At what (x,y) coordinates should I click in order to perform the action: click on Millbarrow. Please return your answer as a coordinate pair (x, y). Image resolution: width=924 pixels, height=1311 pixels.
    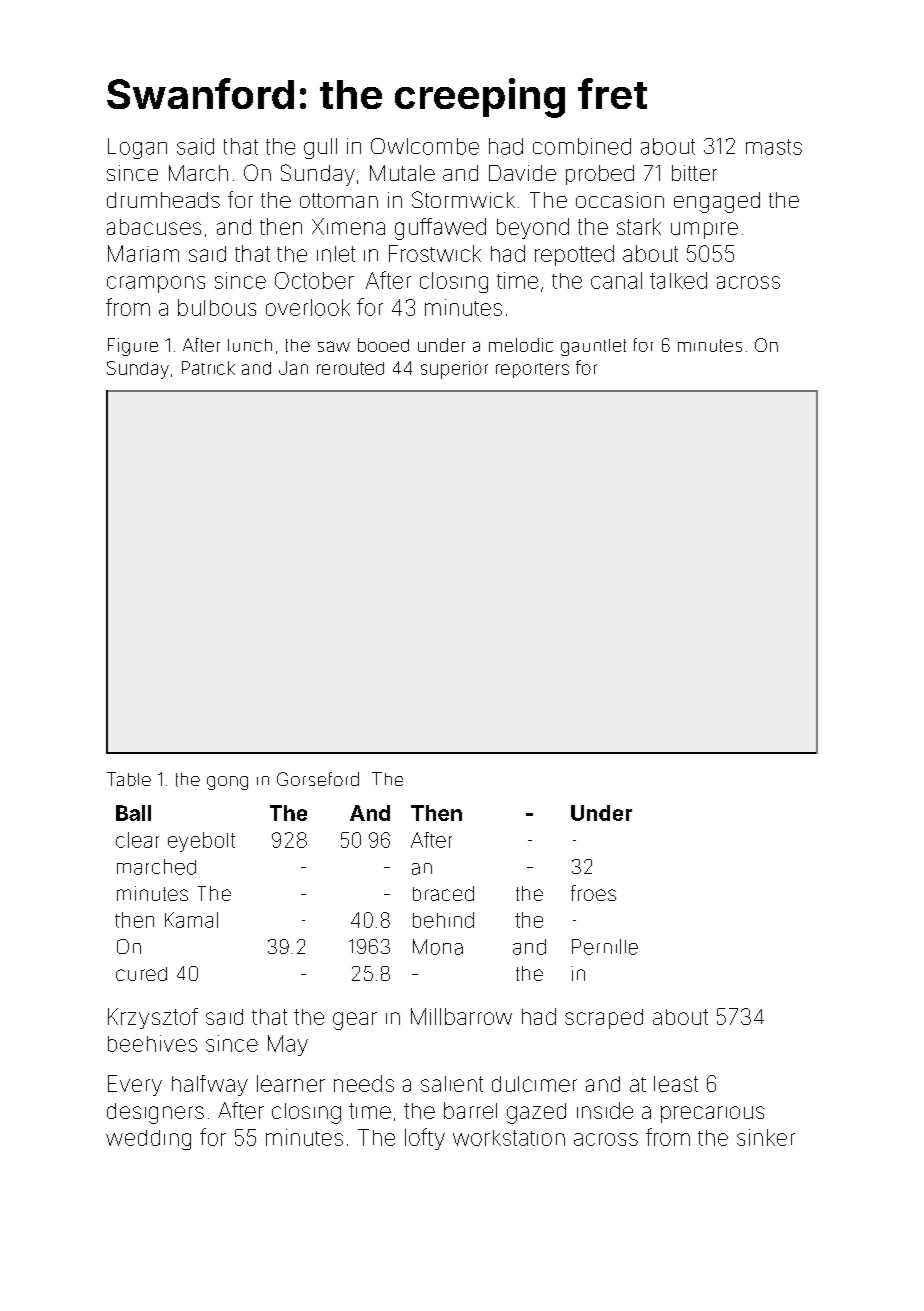
    Looking at the image, I should click on (461, 1016).
